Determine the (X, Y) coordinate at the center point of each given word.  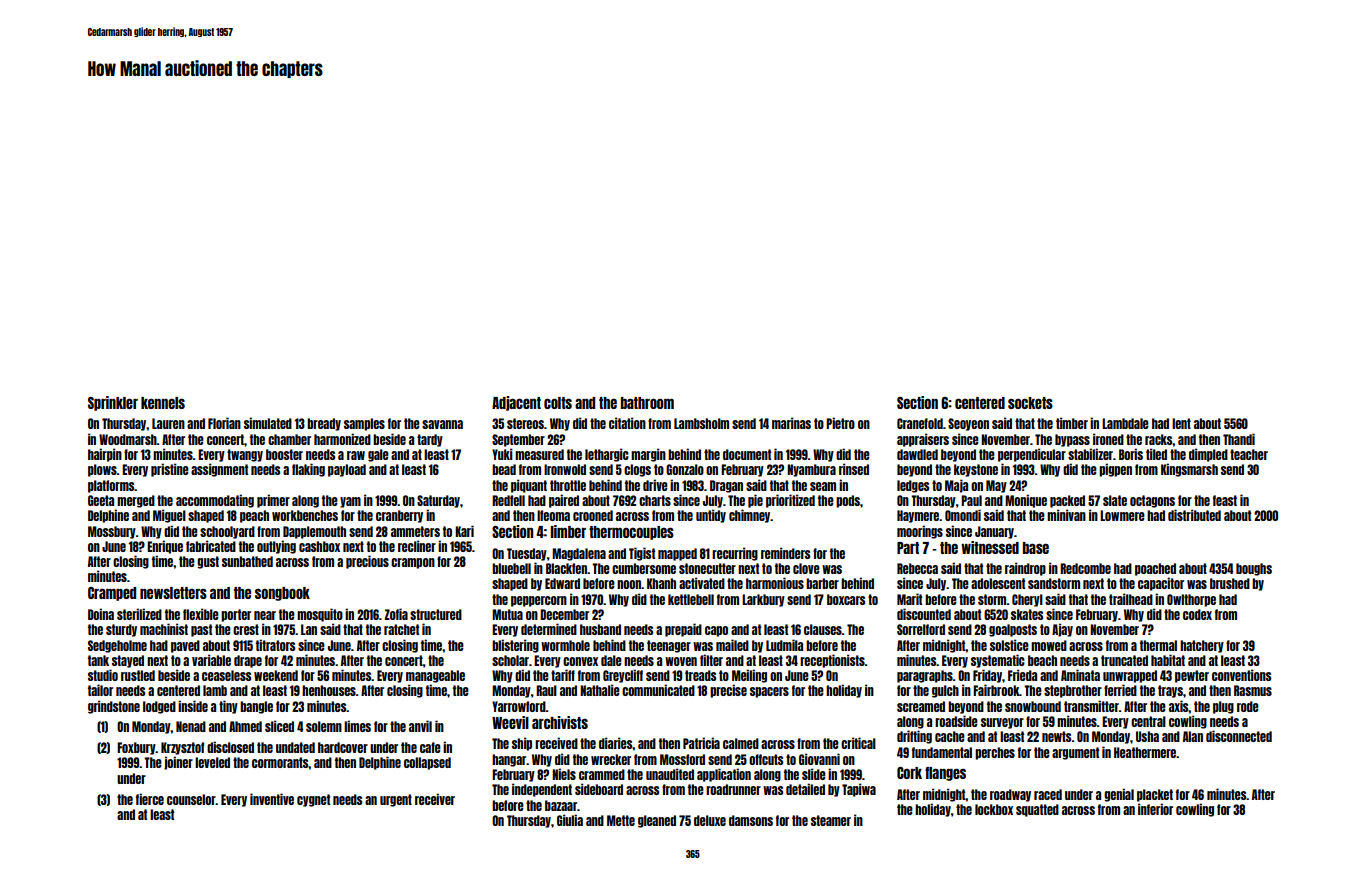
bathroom (647, 403)
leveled (212, 762)
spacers (769, 692)
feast (1225, 500)
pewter (1192, 676)
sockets (1030, 403)
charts (655, 500)
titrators (275, 645)
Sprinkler (113, 403)
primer (273, 501)
